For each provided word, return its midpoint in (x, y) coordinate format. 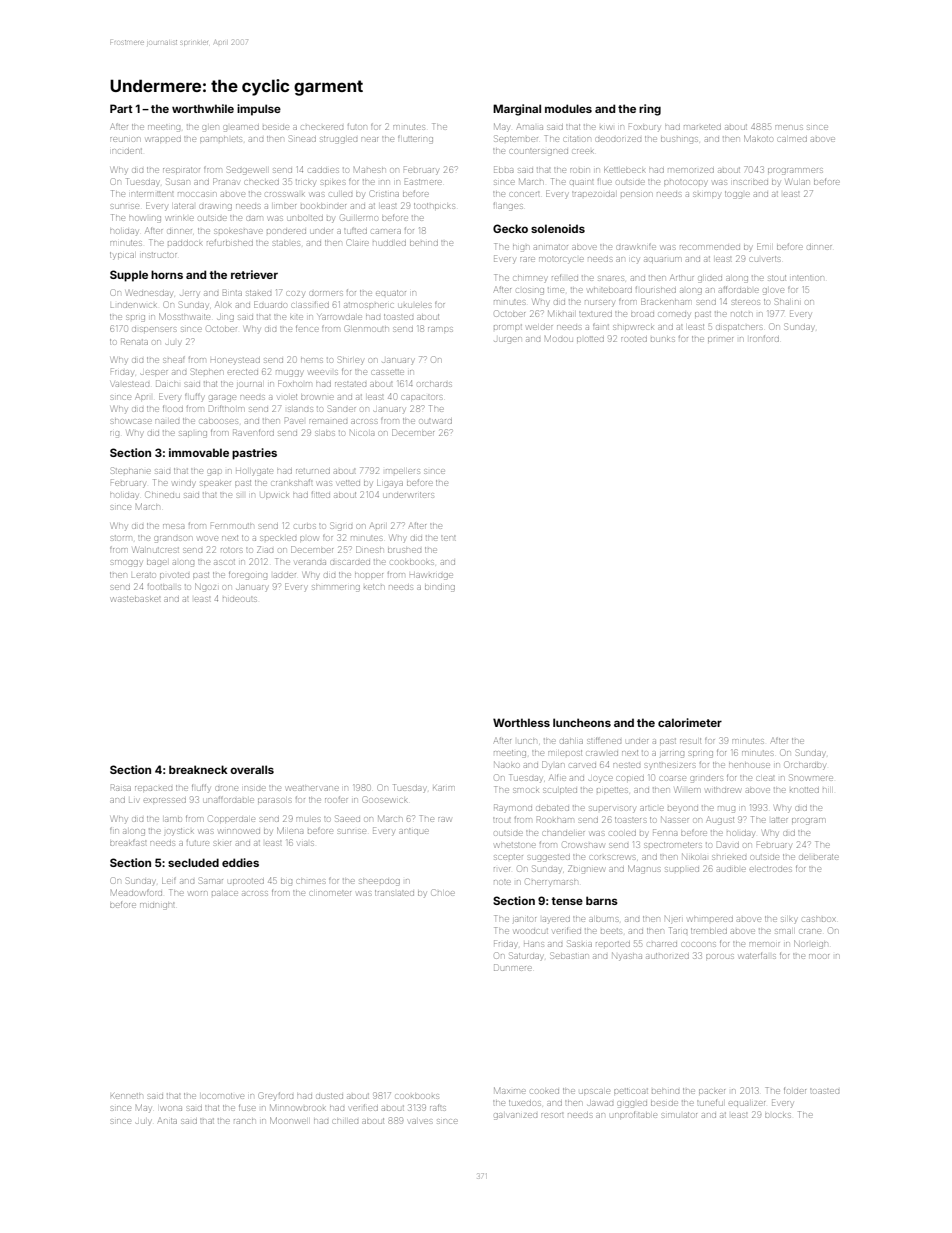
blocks (778, 1115)
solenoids (558, 228)
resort (552, 1115)
